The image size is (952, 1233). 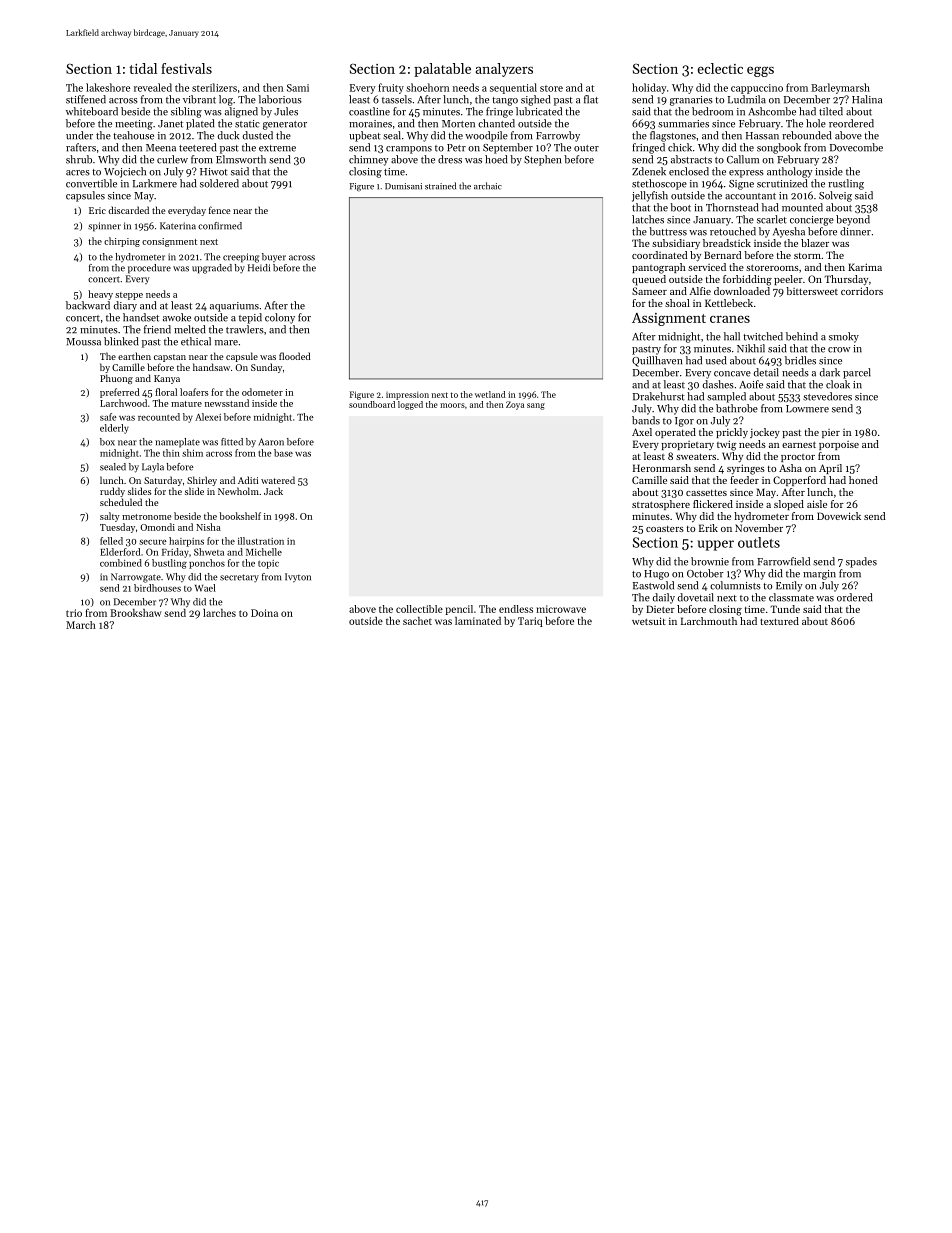 What do you see at coordinates (241, 159) in the screenshot?
I see `Elmsworth` at bounding box center [241, 159].
